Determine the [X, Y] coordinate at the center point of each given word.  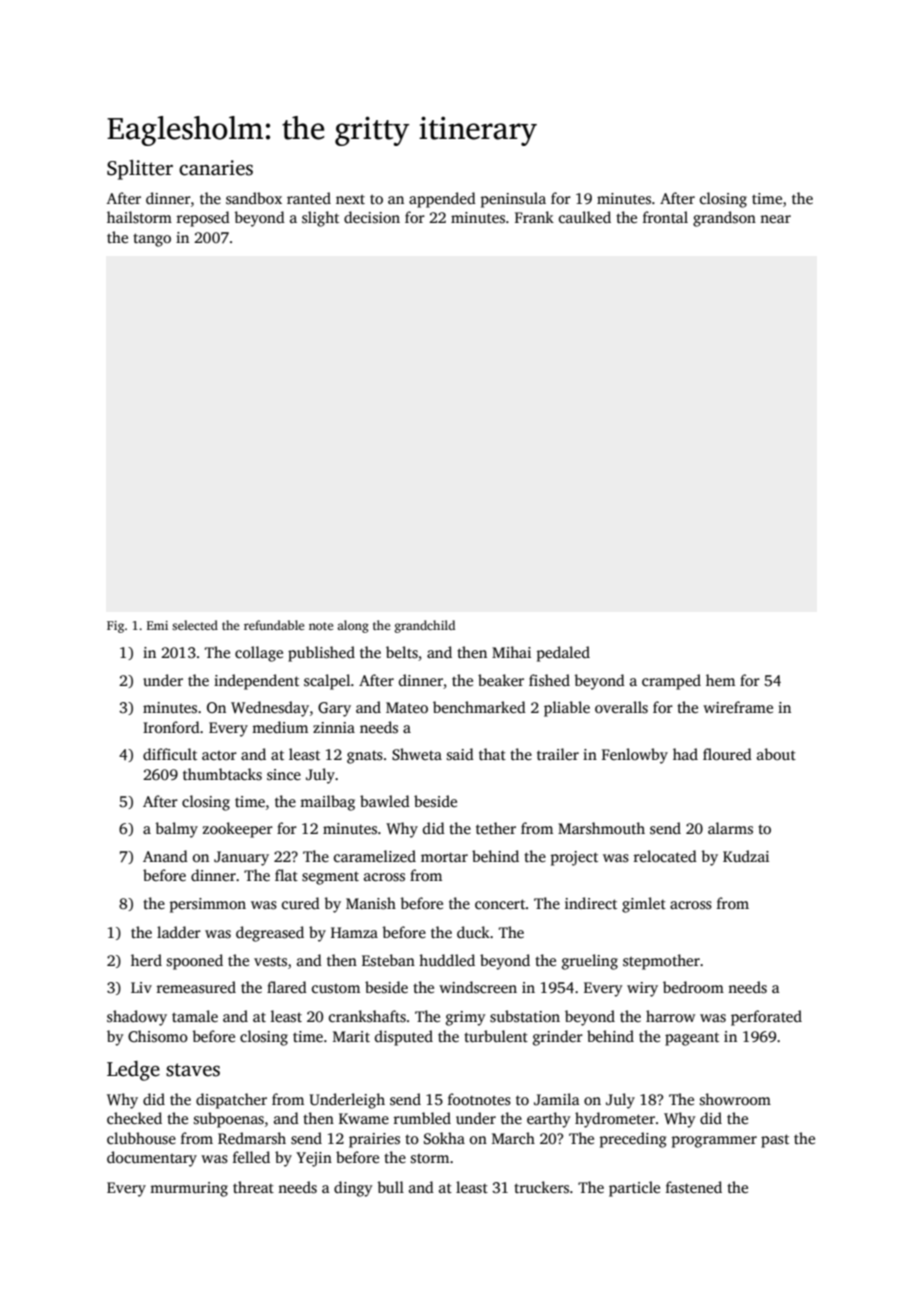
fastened [694, 1187]
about [776, 754]
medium [280, 727]
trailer [558, 754]
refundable [274, 625]
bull [390, 1187]
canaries [216, 168]
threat [253, 1187]
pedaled [563, 654]
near [775, 219]
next [350, 199]
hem [720, 680]
